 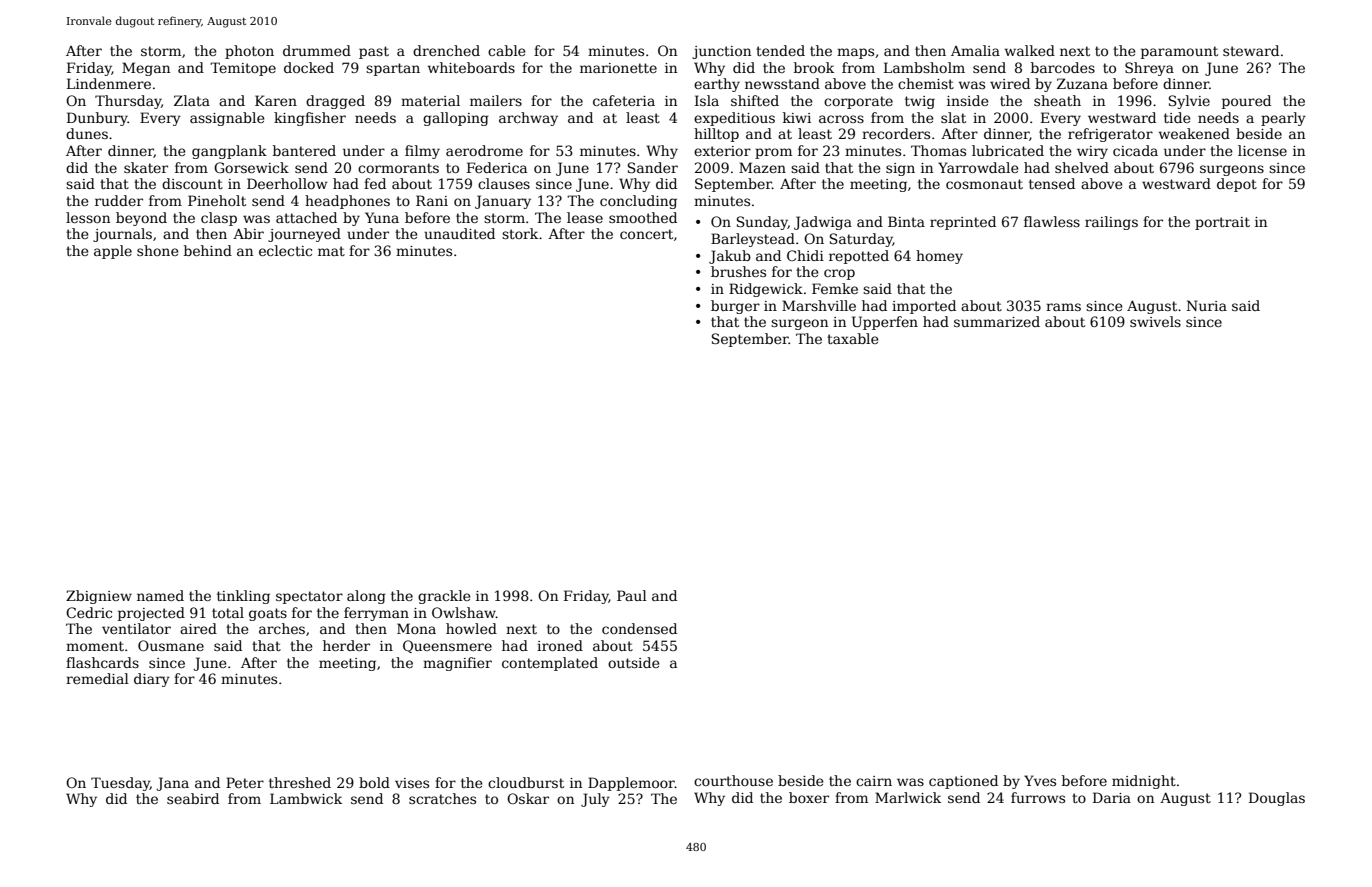 I want to click on sheath, so click(x=1057, y=100).
